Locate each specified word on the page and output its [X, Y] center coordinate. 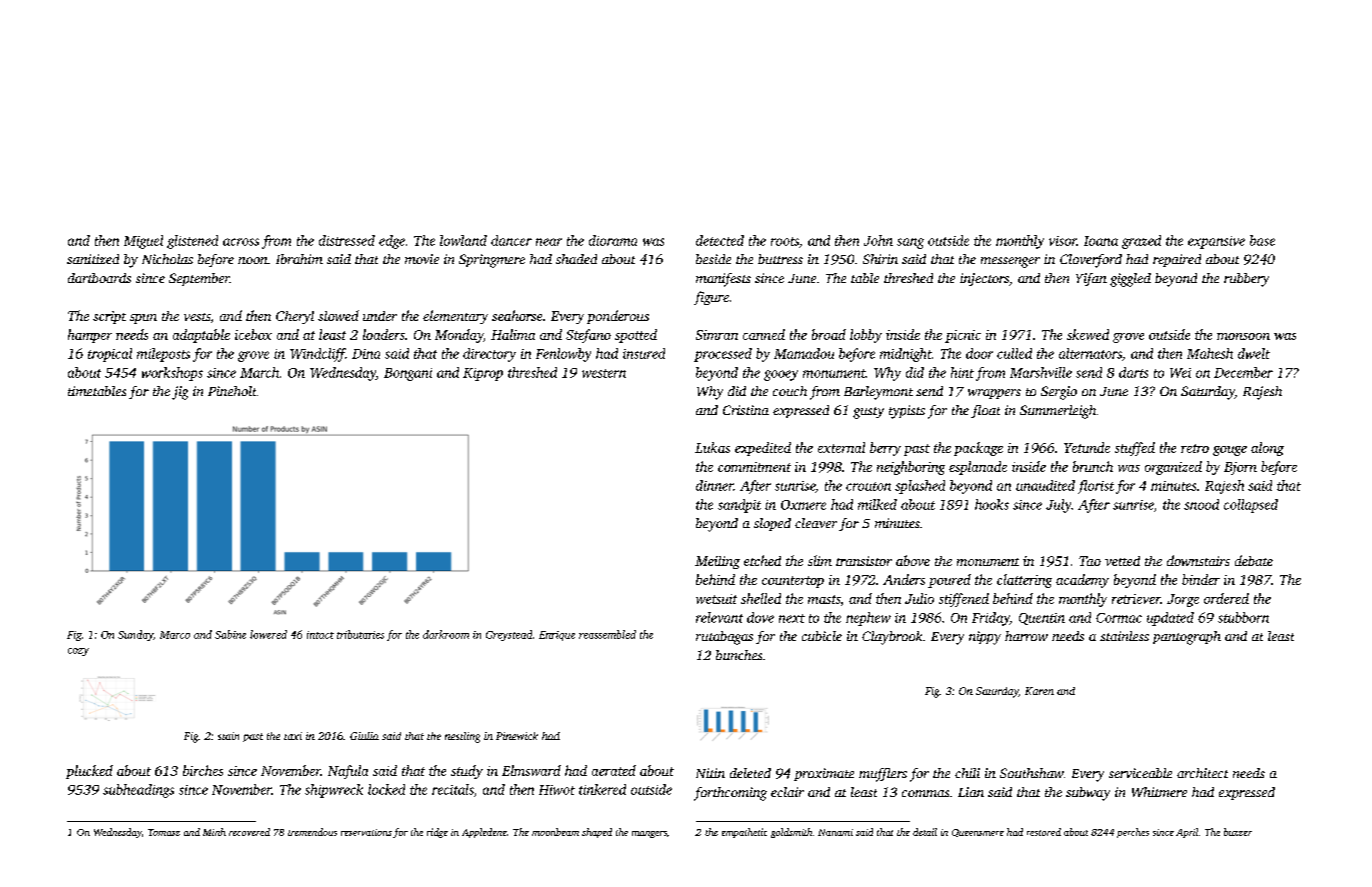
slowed [338, 315]
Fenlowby [563, 355]
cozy [78, 652]
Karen [1039, 691]
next [792, 618]
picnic [963, 336]
